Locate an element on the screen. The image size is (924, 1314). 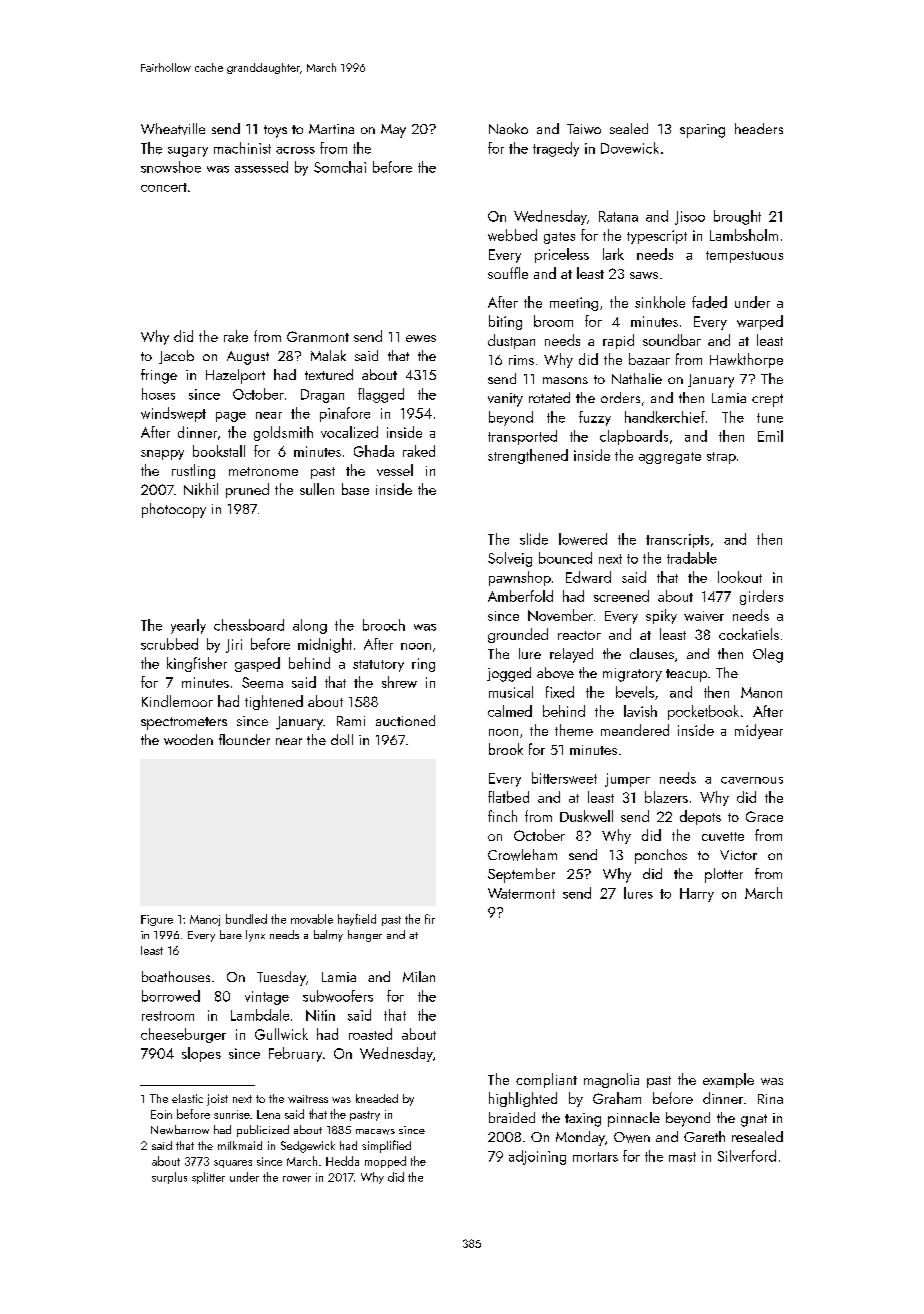
kneaded is located at coordinates (377, 1098).
